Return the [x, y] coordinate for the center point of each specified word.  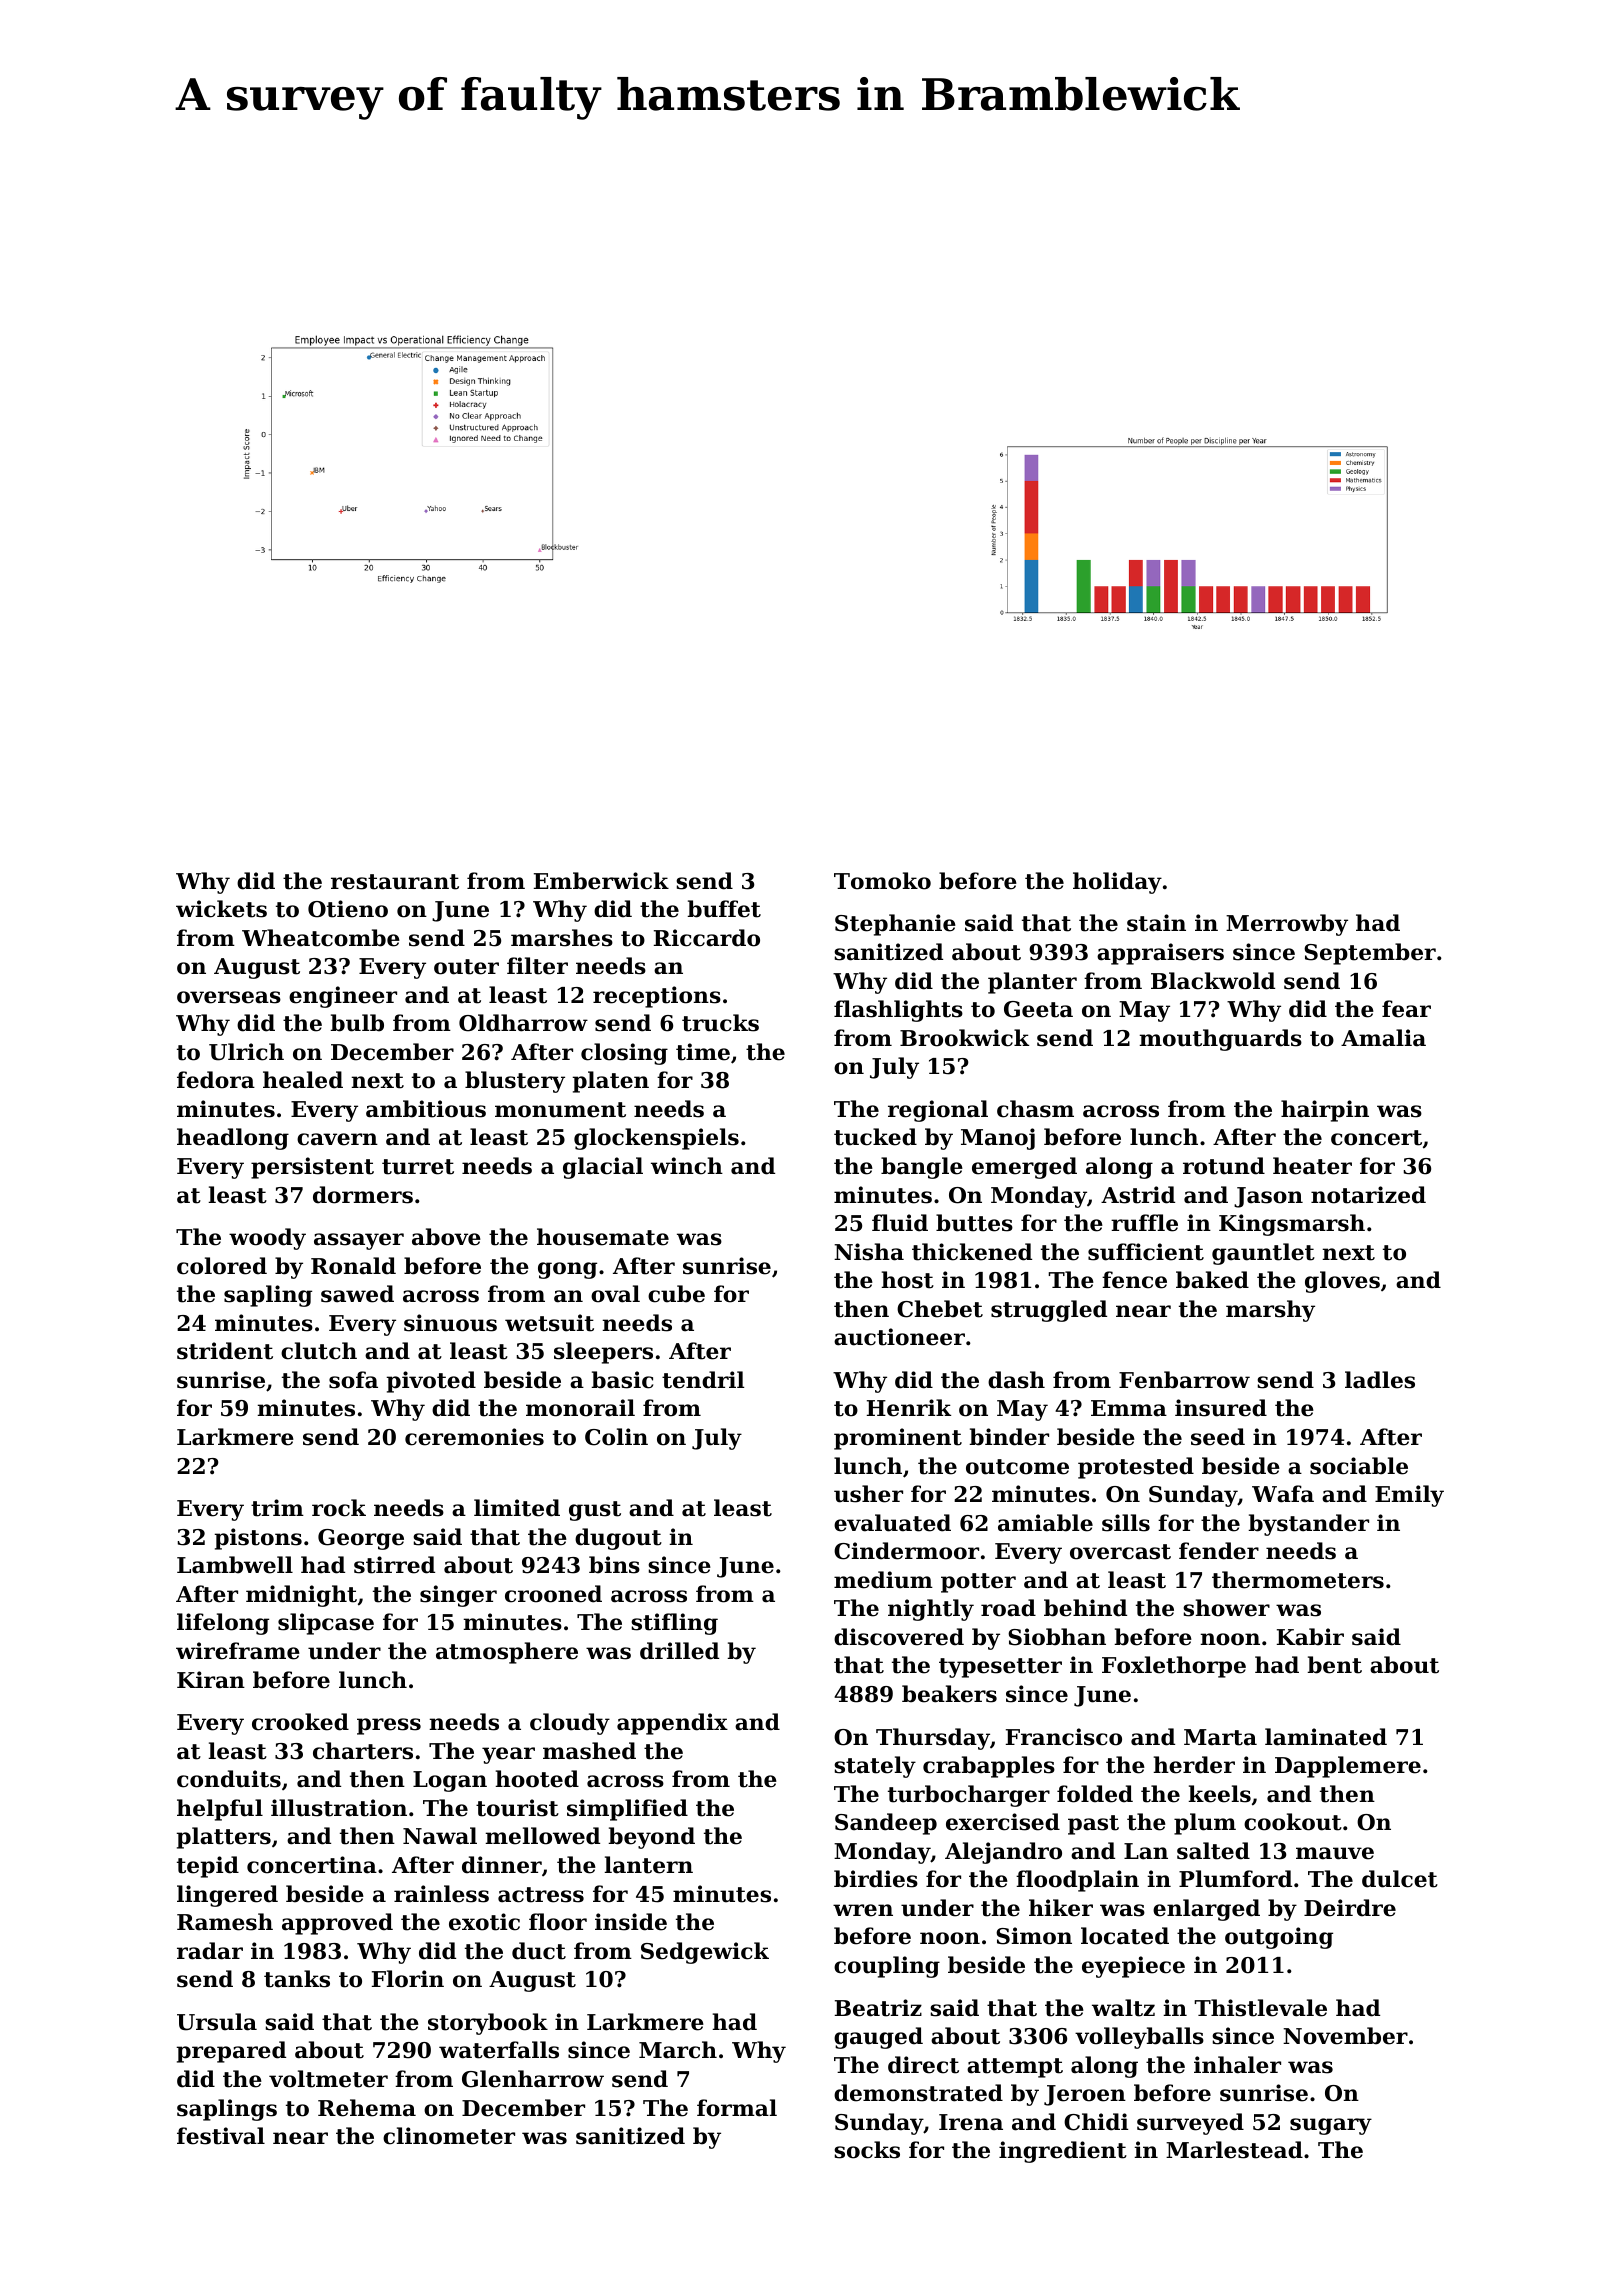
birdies [876, 1879]
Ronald [353, 1266]
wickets [221, 909]
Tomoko [882, 881]
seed [1218, 1437]
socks [867, 2150]
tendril [703, 1380]
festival [221, 2136]
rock [339, 1508]
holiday [1117, 883]
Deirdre [1350, 1908]
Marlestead [1234, 2150]
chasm [1035, 1109]
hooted [537, 1779]
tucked [875, 1137]
